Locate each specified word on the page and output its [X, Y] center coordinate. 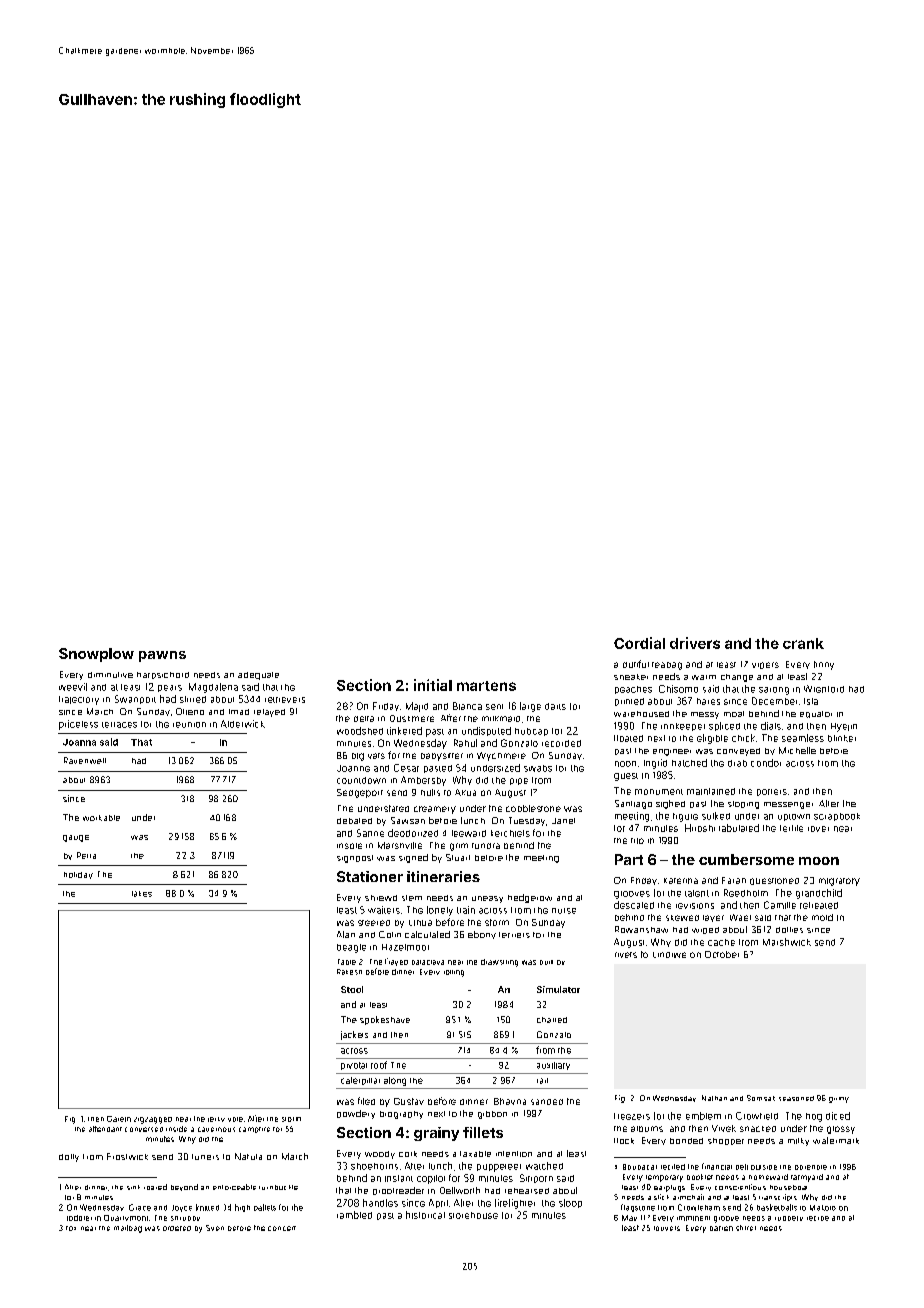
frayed [396, 962]
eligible [712, 739]
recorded [561, 743]
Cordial [639, 643]
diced [838, 1116]
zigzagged [153, 1120]
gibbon [492, 1115]
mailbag [128, 1229]
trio [637, 841]
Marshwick [787, 942]
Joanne [353, 768]
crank [803, 643]
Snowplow [96, 655]
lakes [142, 894]
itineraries [443, 876]
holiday [78, 875]
